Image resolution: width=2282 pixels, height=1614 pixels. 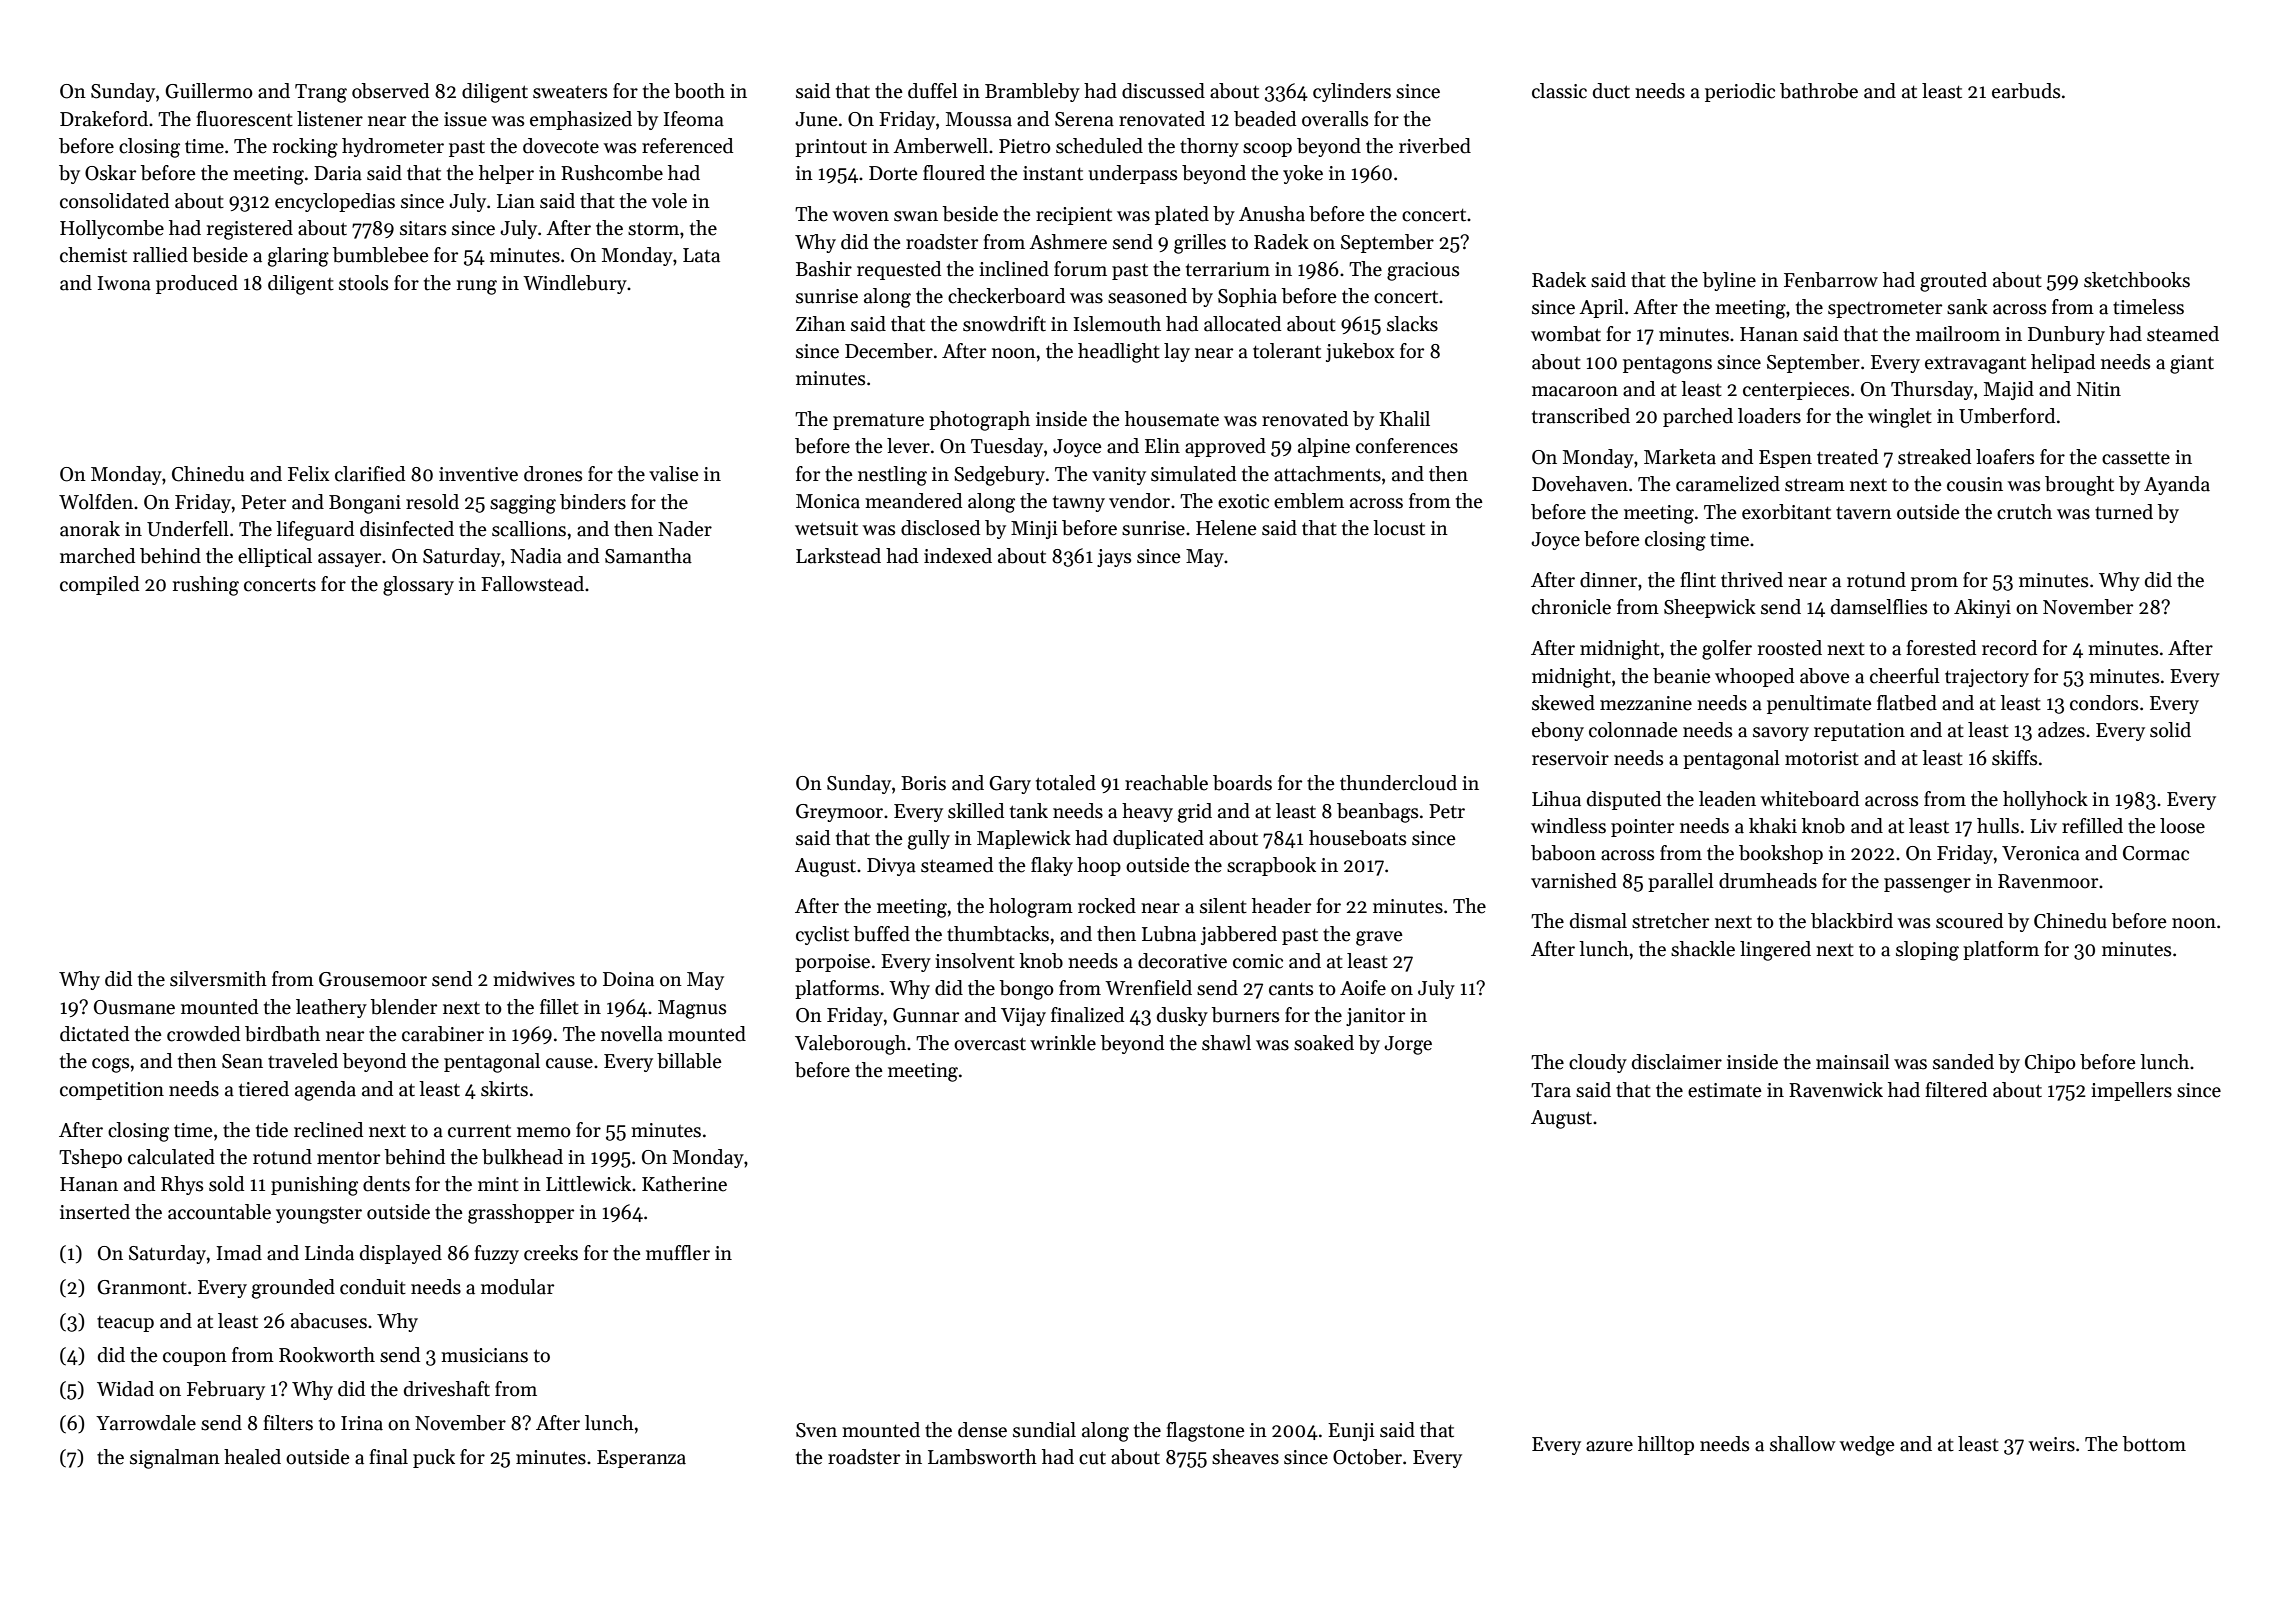 I want to click on binders, so click(x=593, y=502).
